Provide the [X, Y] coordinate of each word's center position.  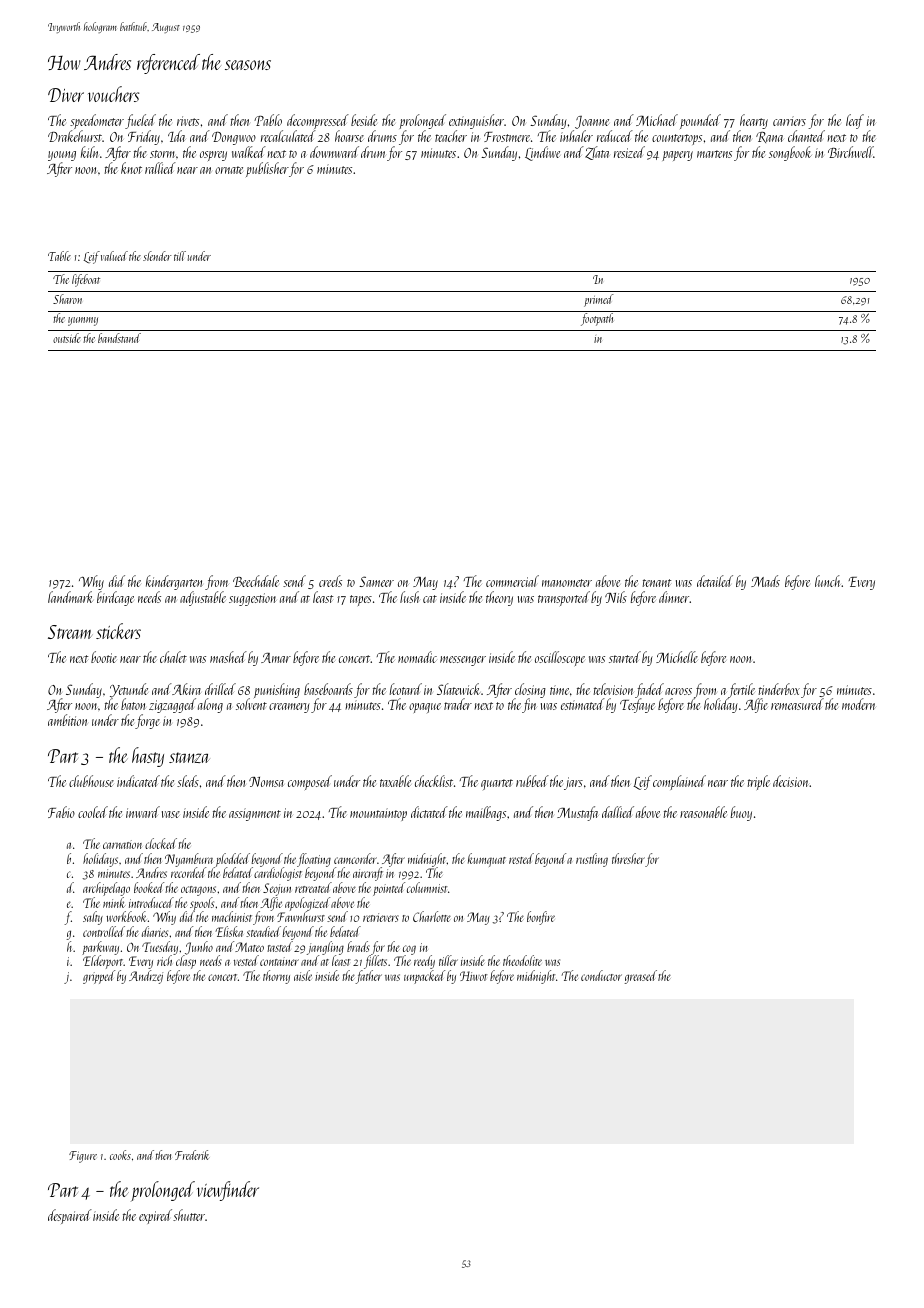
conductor [601, 975]
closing [530, 691]
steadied [263, 931]
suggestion [252, 599]
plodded [233, 860]
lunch [828, 581]
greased [641, 977]
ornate [229, 170]
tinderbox [779, 689]
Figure [83, 1157]
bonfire [541, 918]
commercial [512, 581]
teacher [451, 136]
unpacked [424, 977]
